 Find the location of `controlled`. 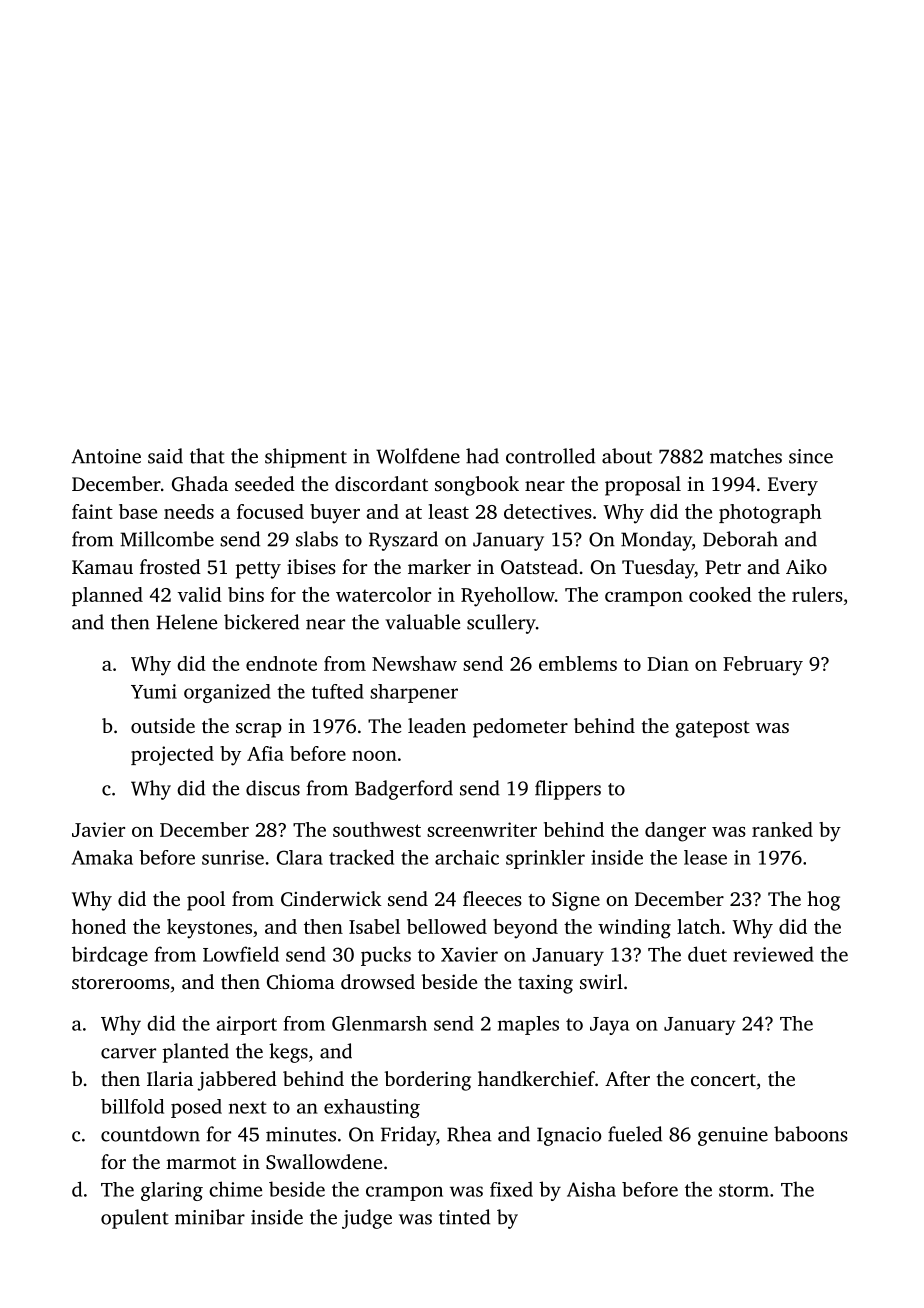

controlled is located at coordinates (550, 456).
